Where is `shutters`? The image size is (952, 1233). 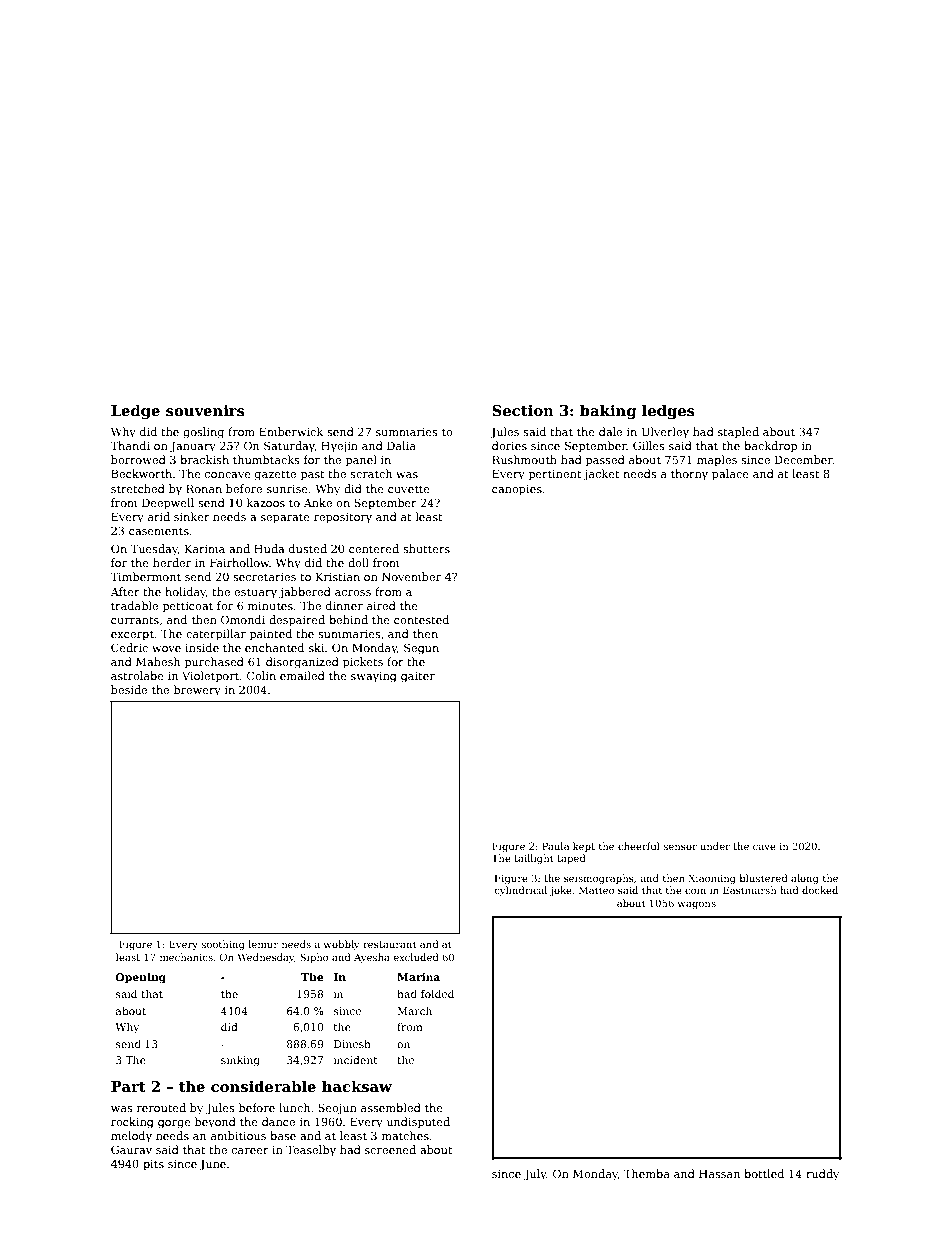 shutters is located at coordinates (426, 548).
